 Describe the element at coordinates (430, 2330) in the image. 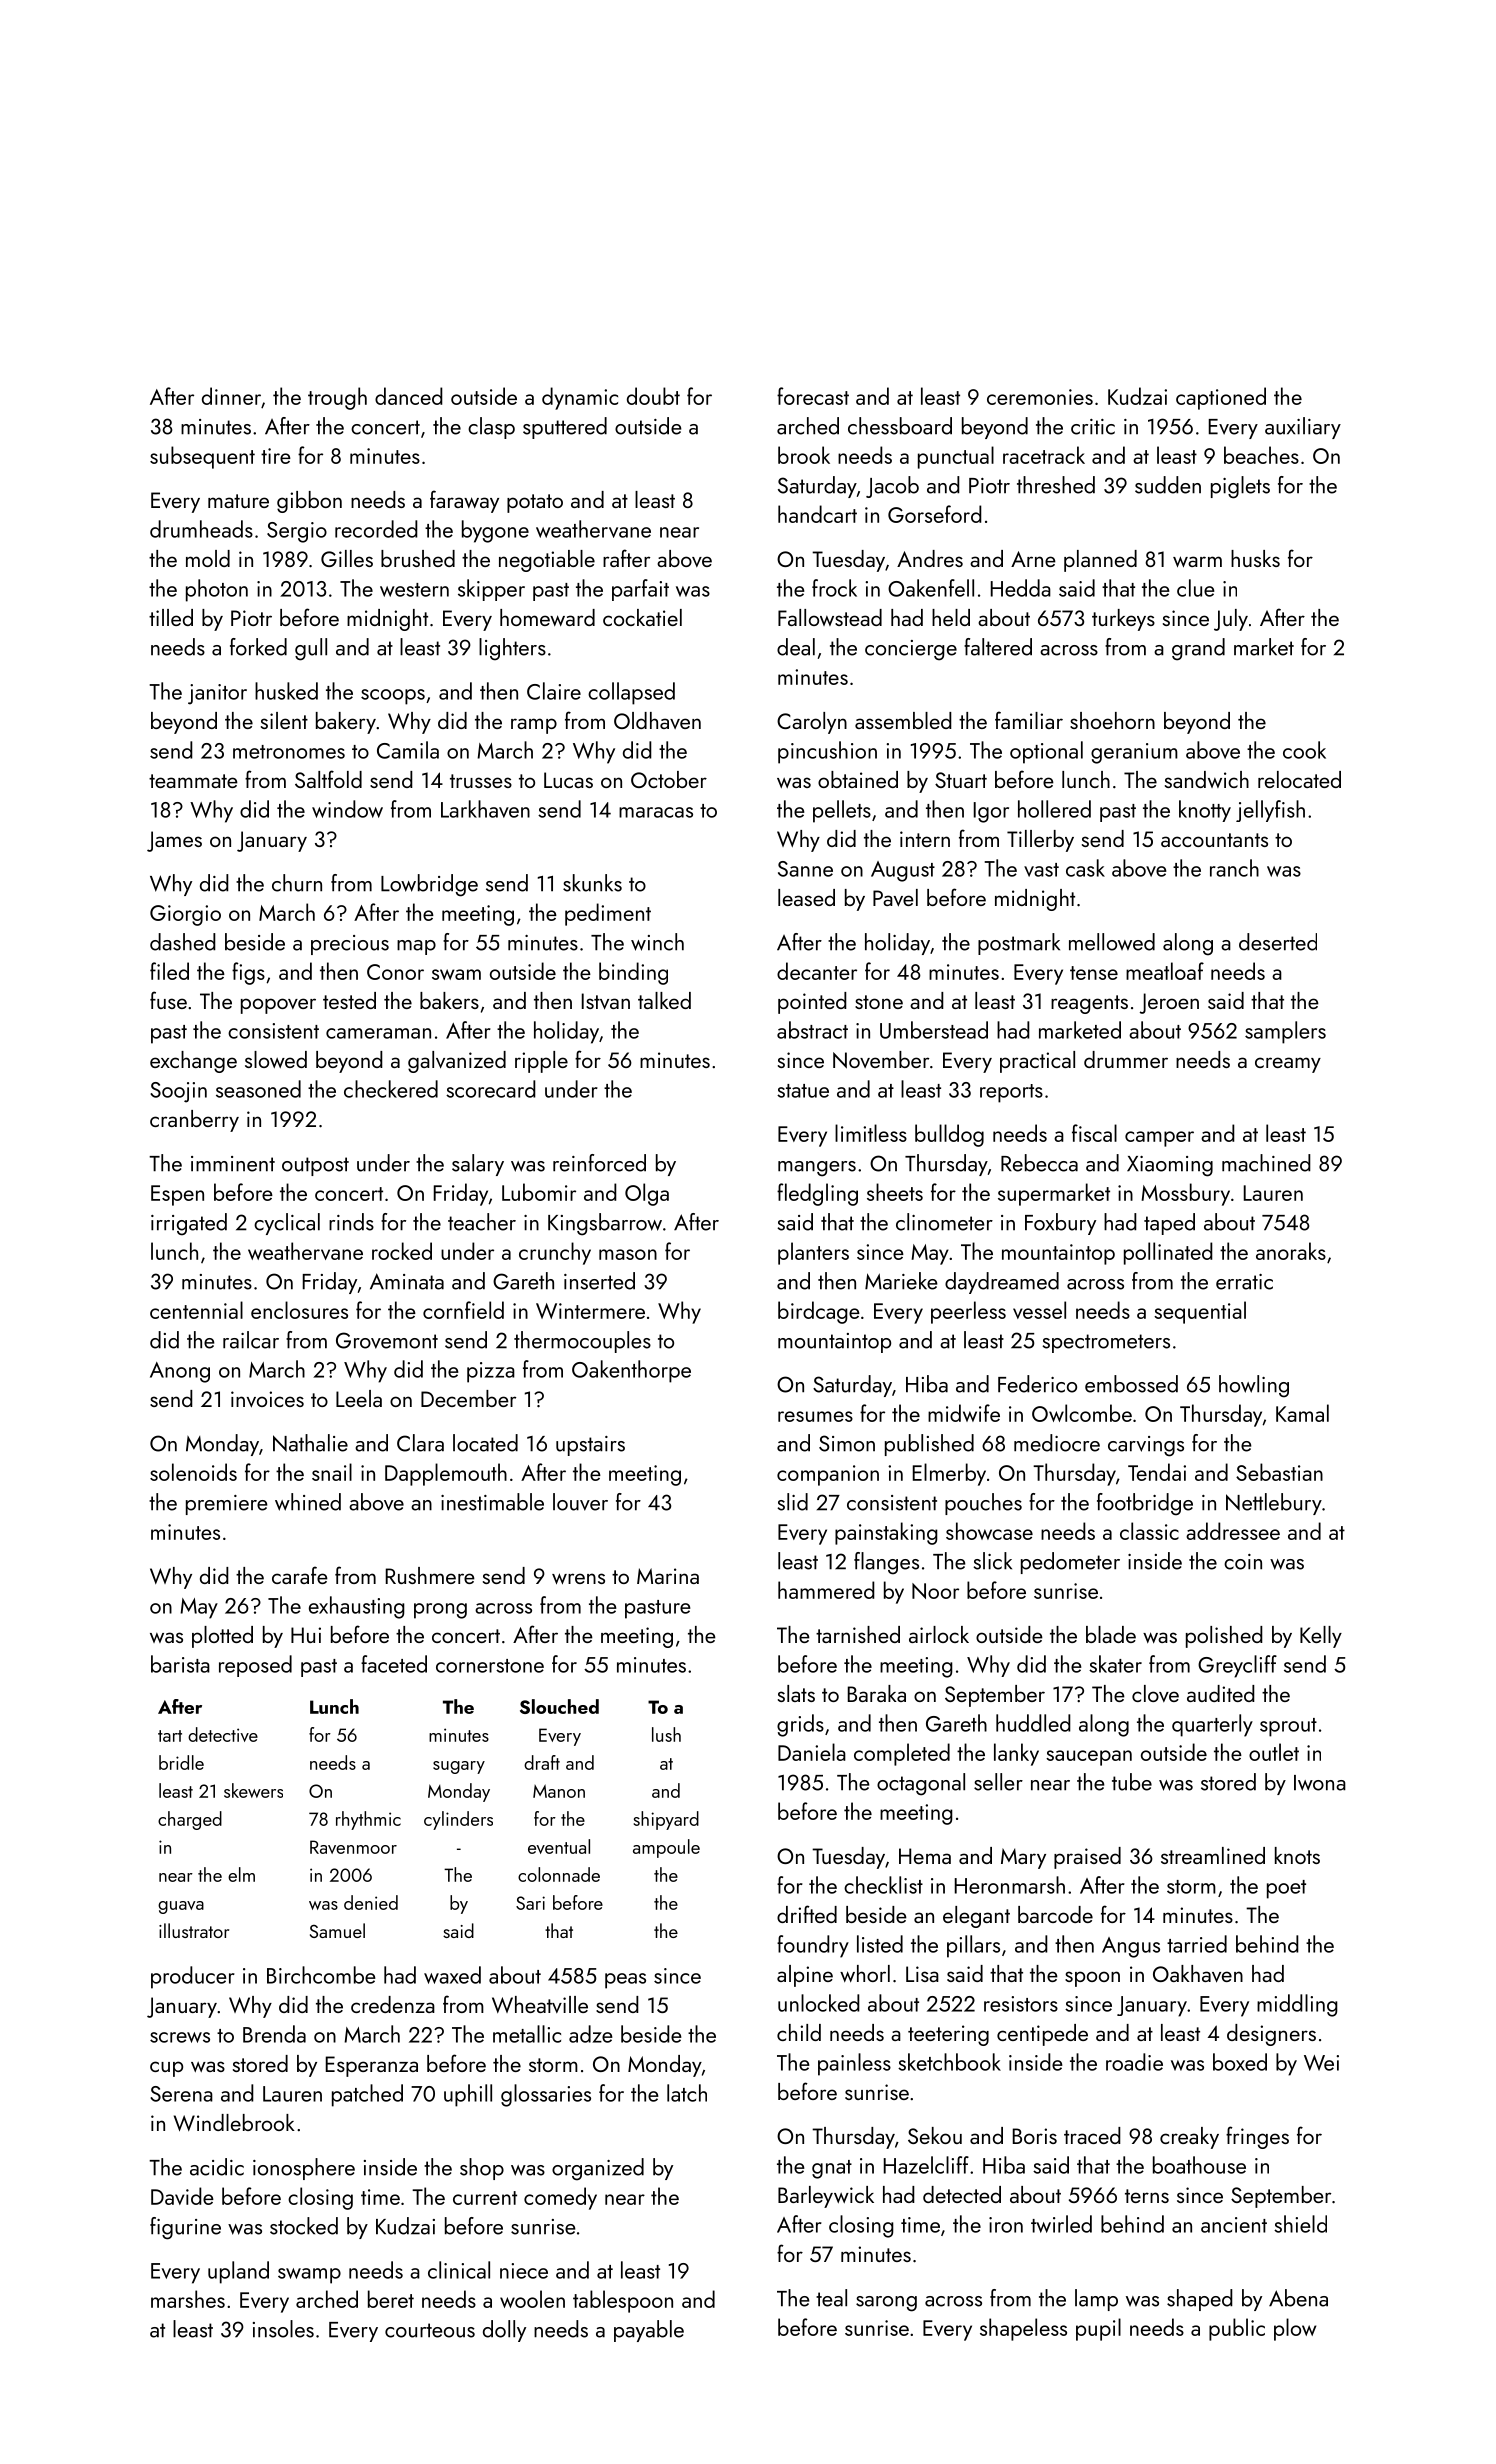

I see `courteous` at that location.
